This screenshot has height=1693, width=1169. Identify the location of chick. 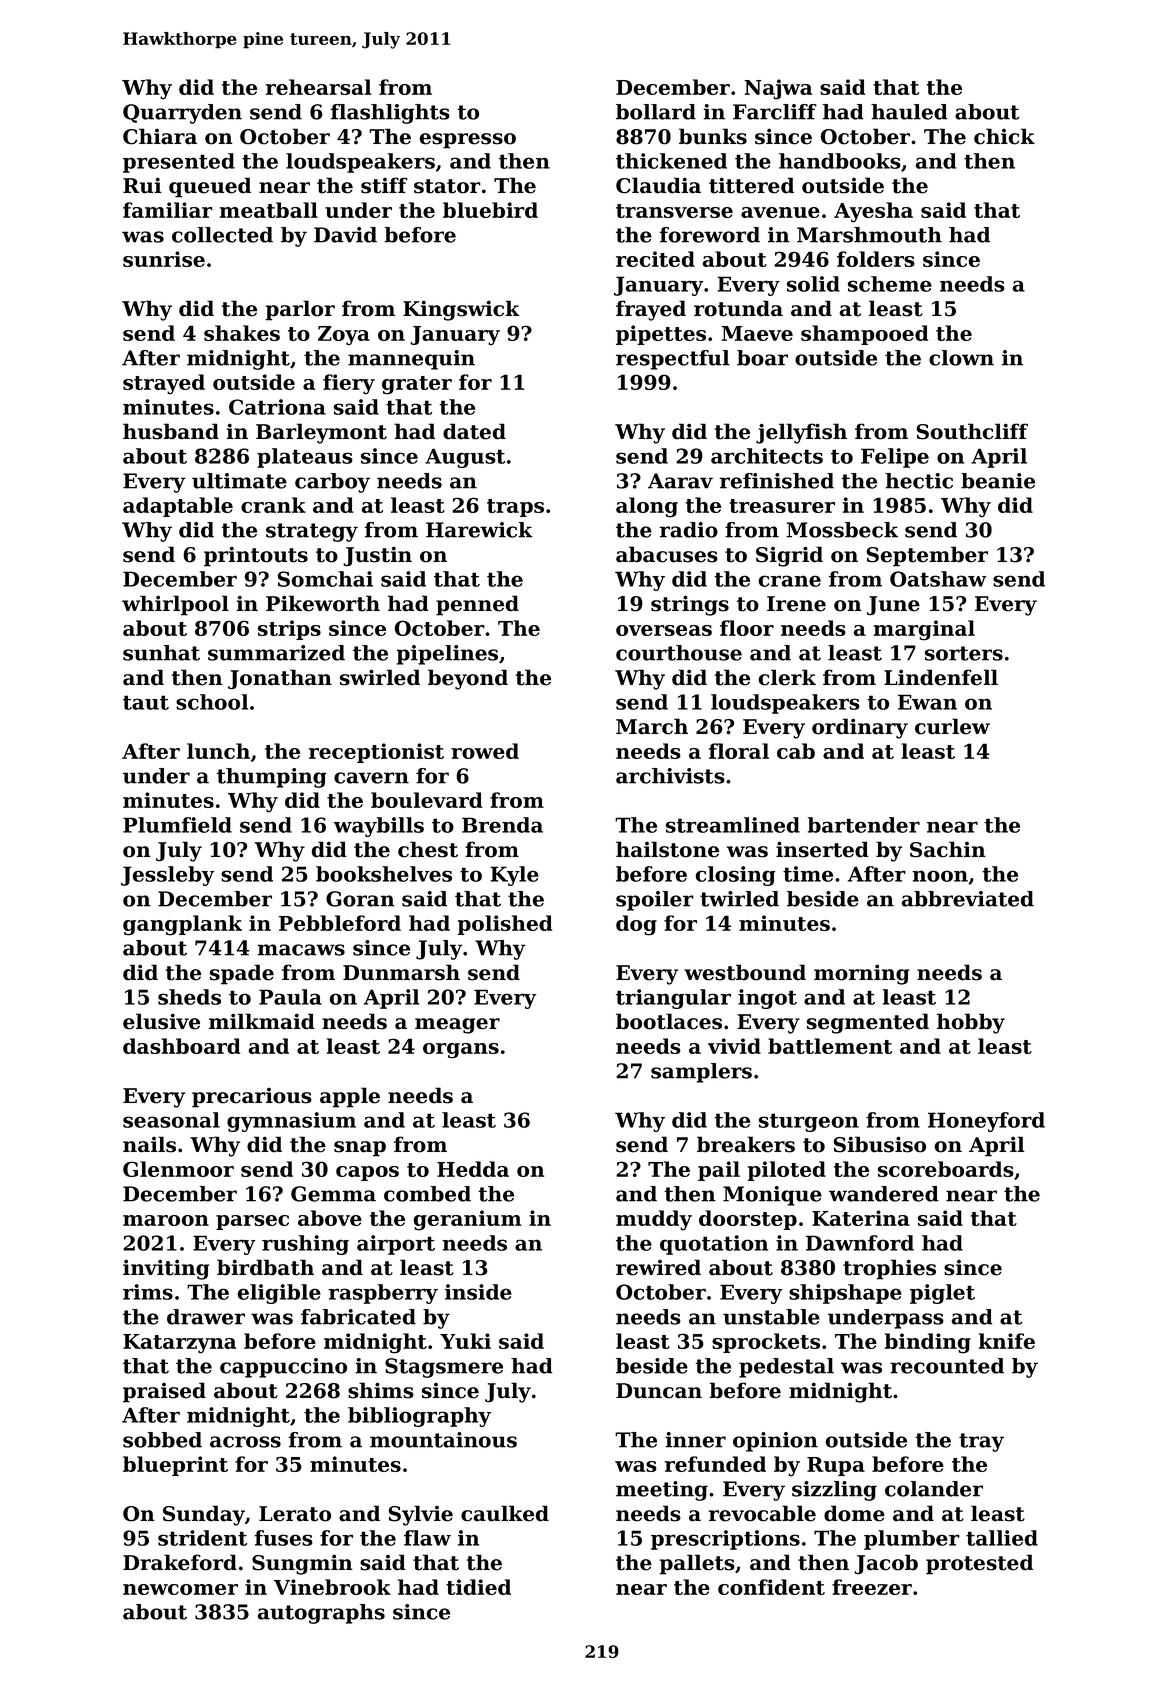
(1004, 136).
